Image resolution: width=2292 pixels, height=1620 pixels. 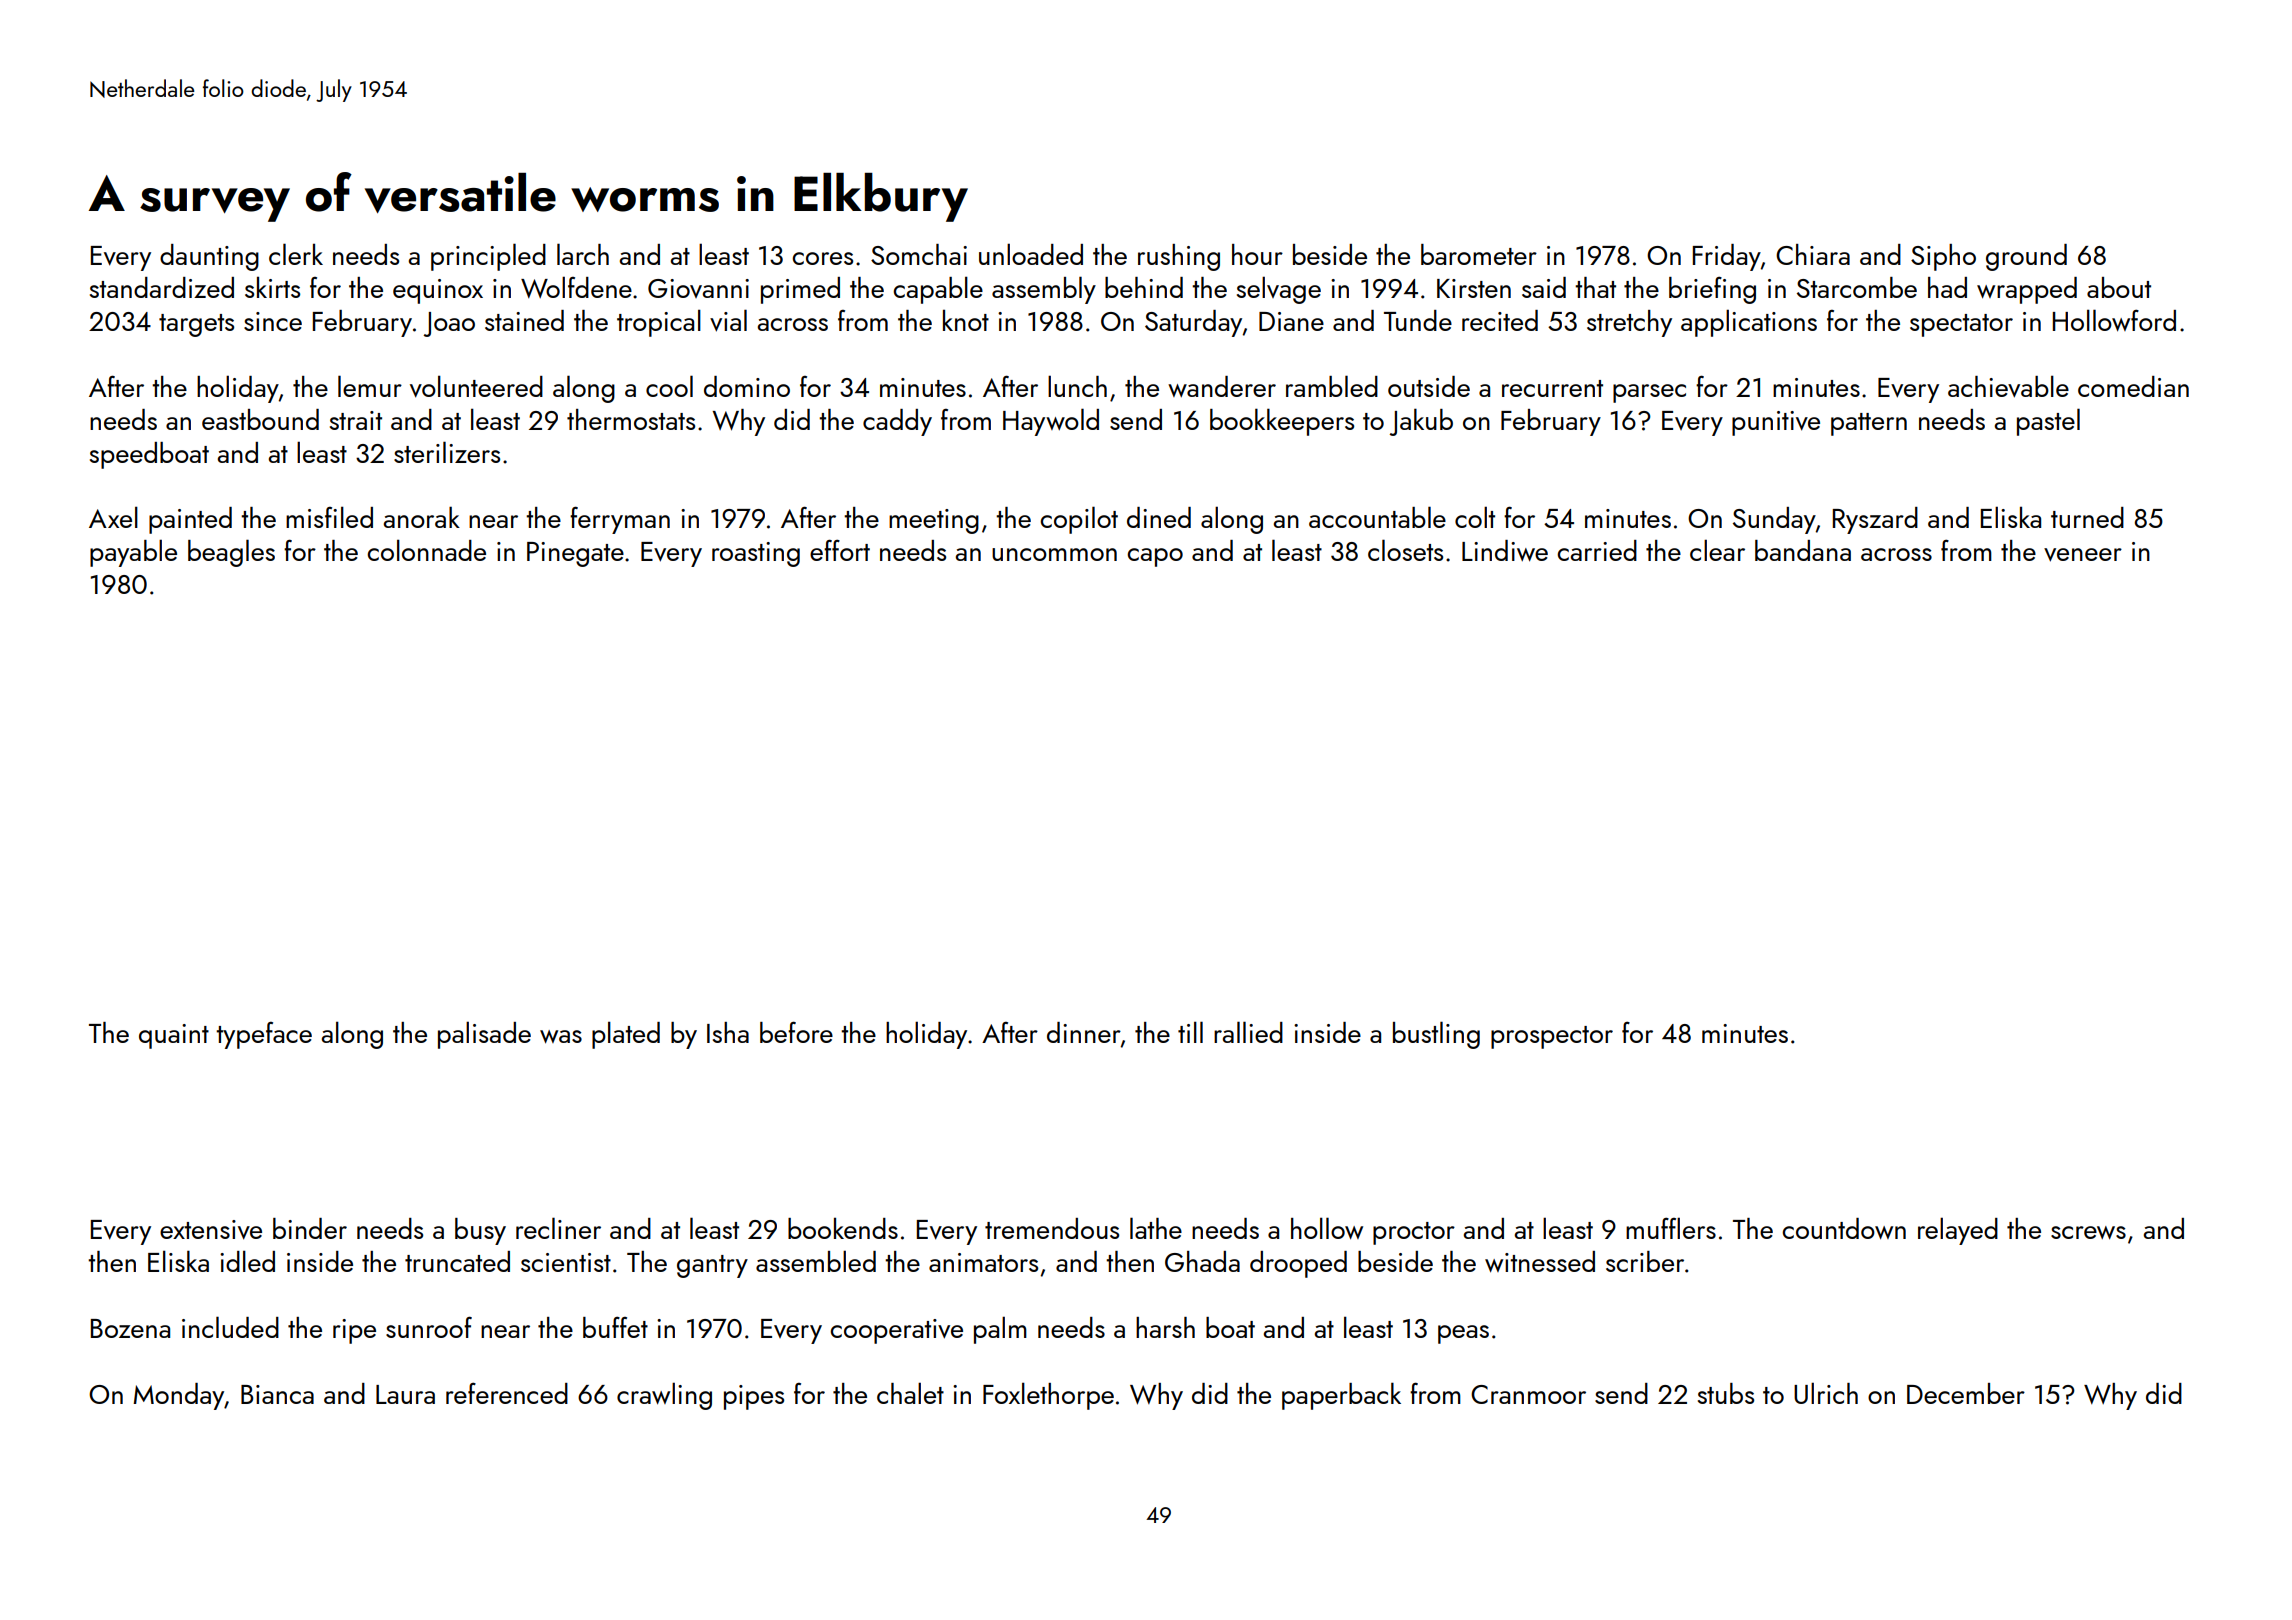 I want to click on Chiara, so click(x=1813, y=254).
